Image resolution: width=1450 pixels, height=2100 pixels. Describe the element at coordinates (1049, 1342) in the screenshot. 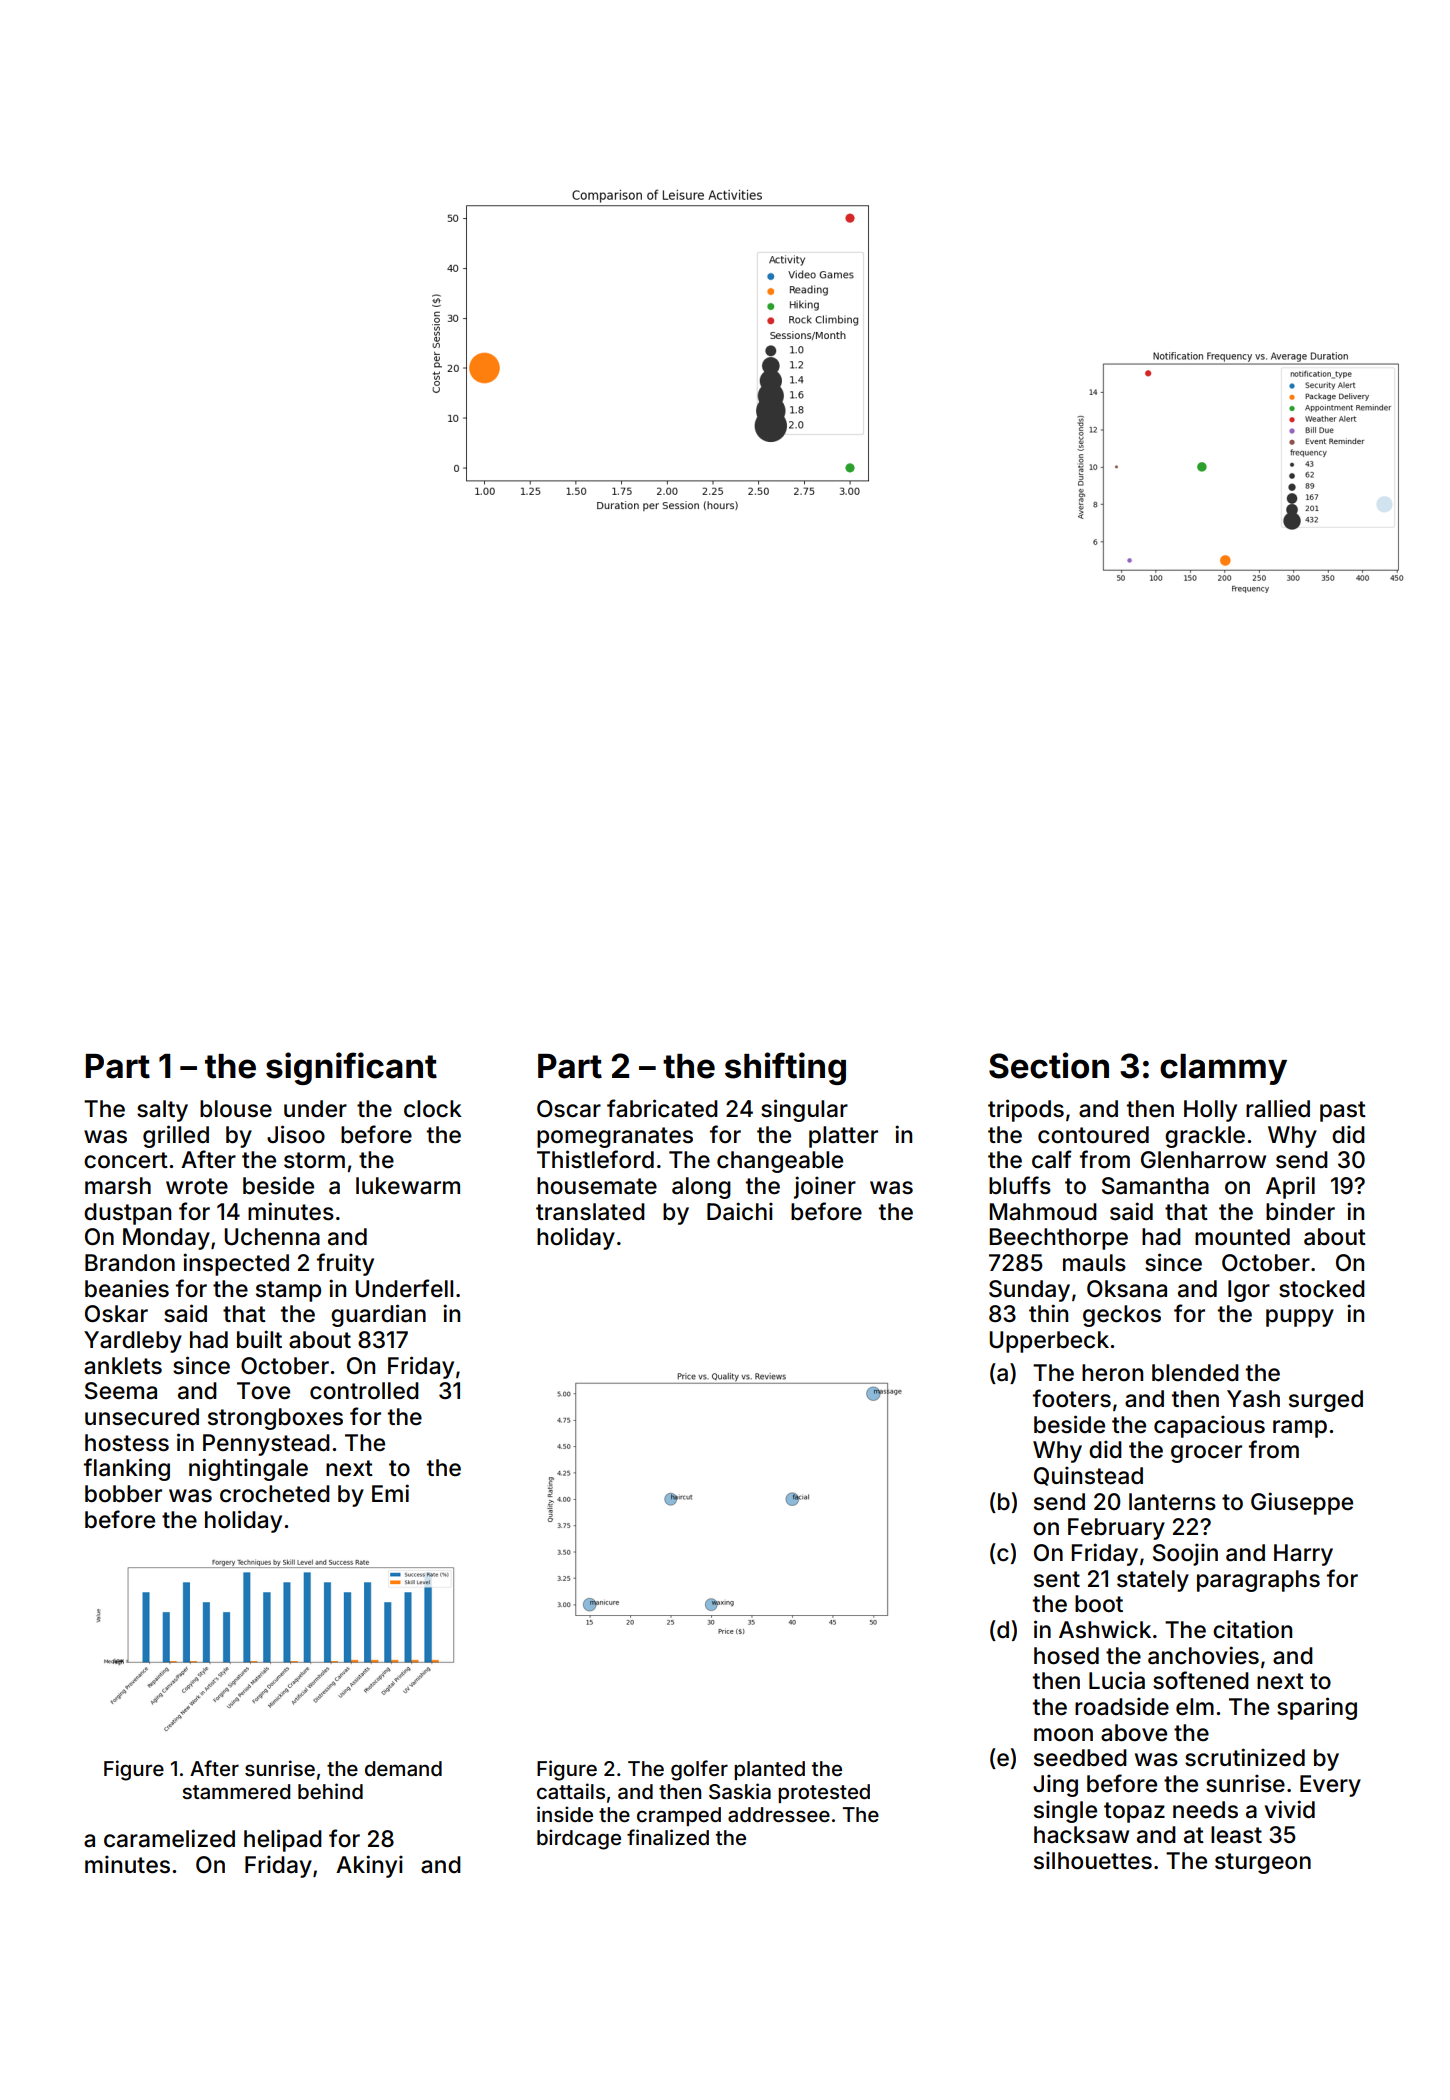

I see `Upperbeck` at that location.
